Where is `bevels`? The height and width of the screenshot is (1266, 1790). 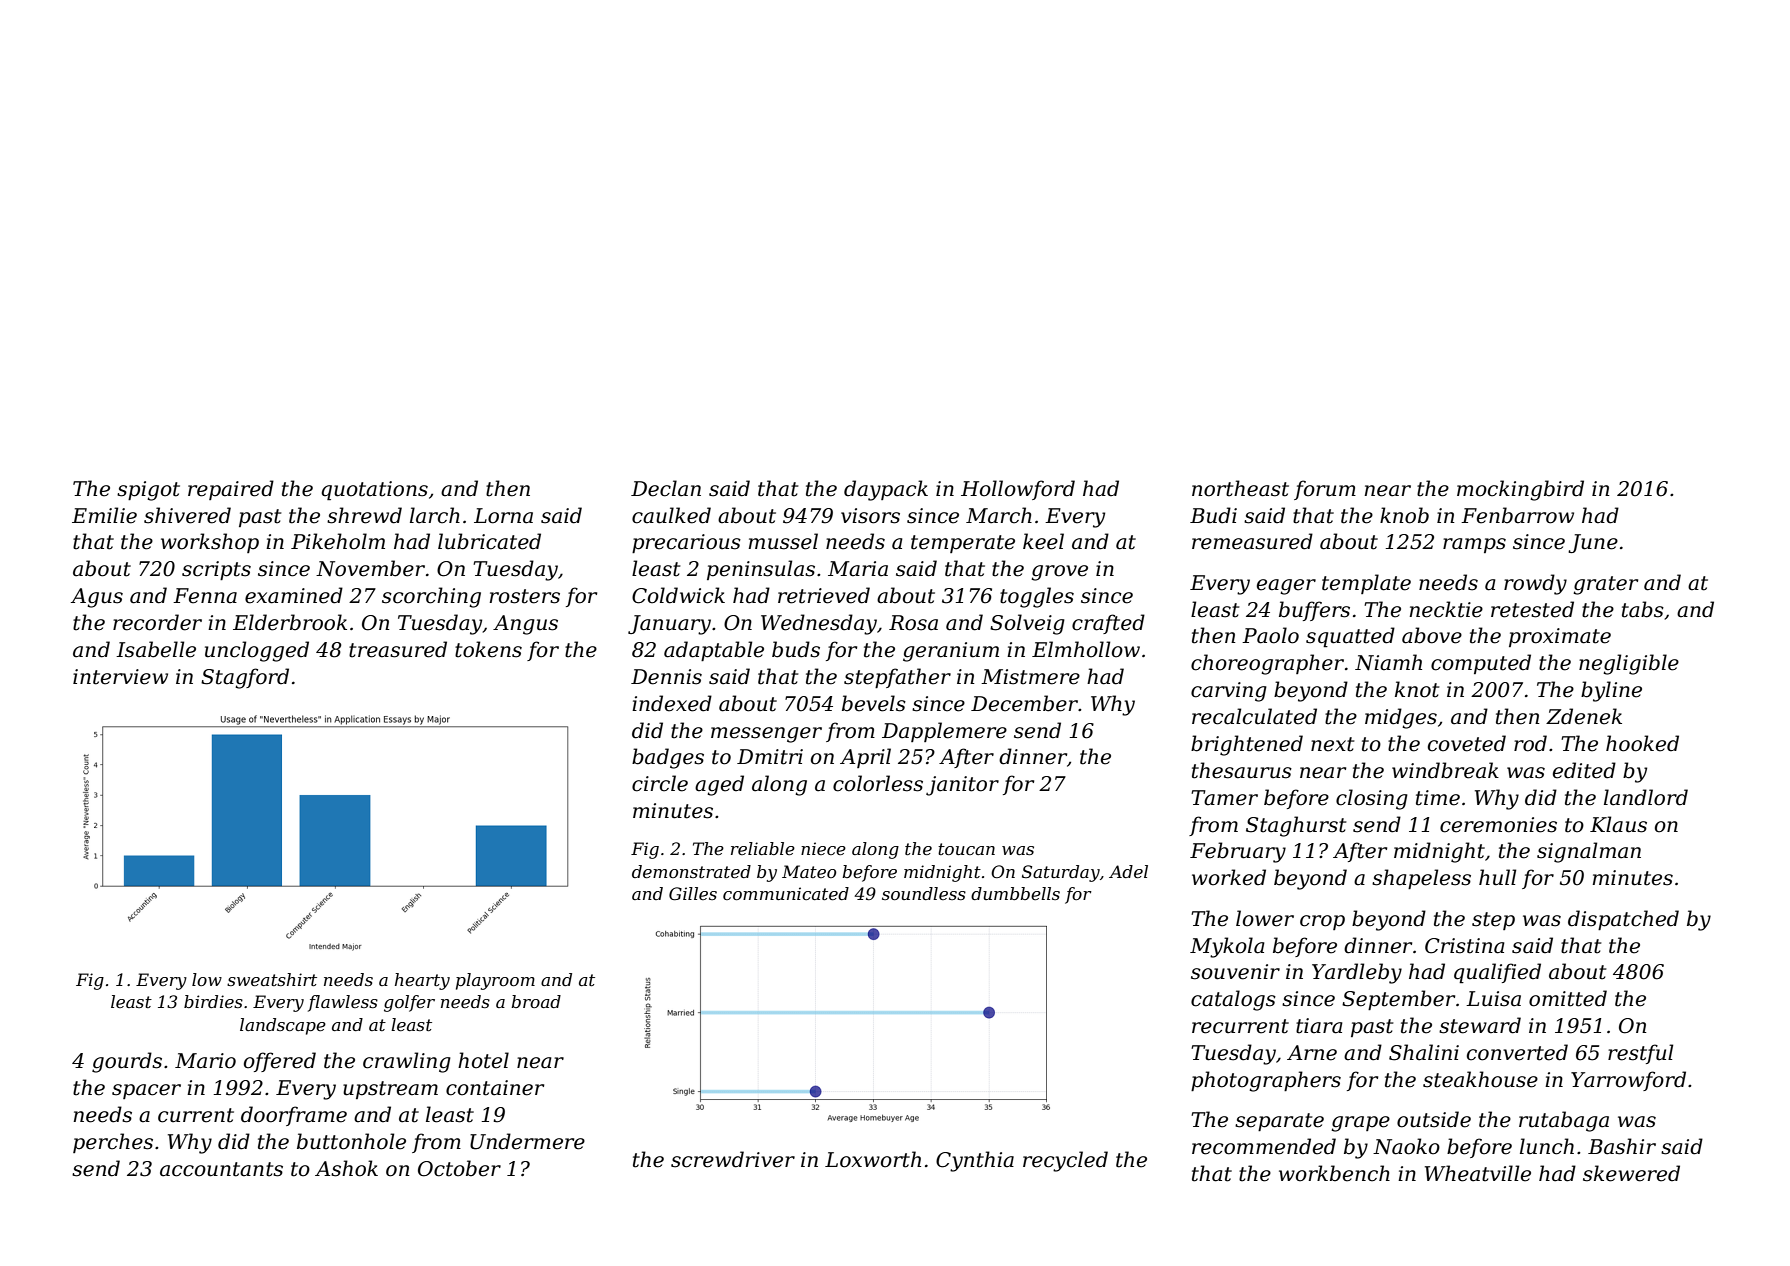
bevels is located at coordinates (874, 703).
